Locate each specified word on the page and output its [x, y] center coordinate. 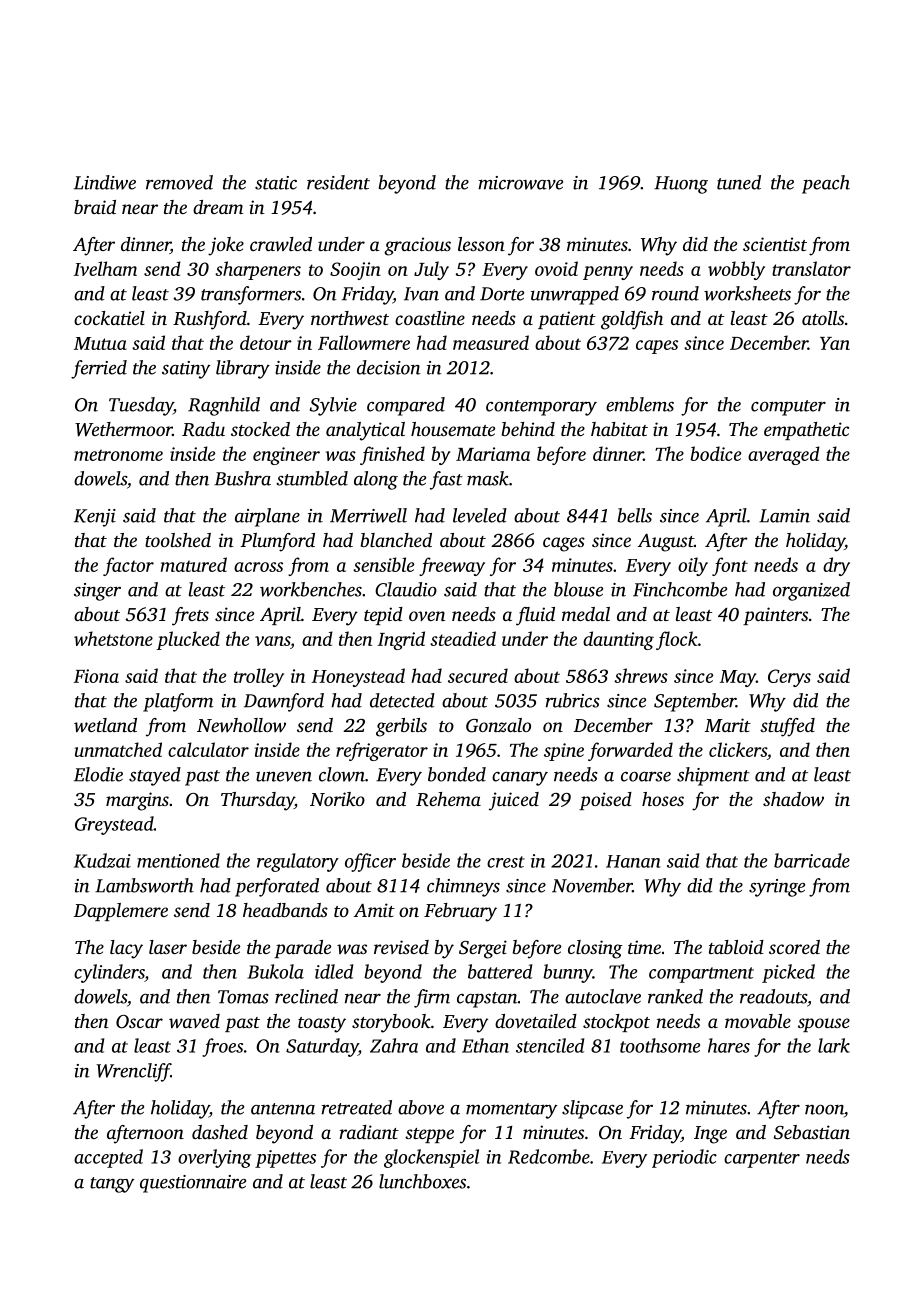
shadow [793, 799]
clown [342, 774]
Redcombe [549, 1156]
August [666, 543]
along [376, 480]
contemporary [541, 408]
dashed [220, 1132]
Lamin [784, 516]
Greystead [114, 825]
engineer [286, 456]
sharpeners [258, 270]
